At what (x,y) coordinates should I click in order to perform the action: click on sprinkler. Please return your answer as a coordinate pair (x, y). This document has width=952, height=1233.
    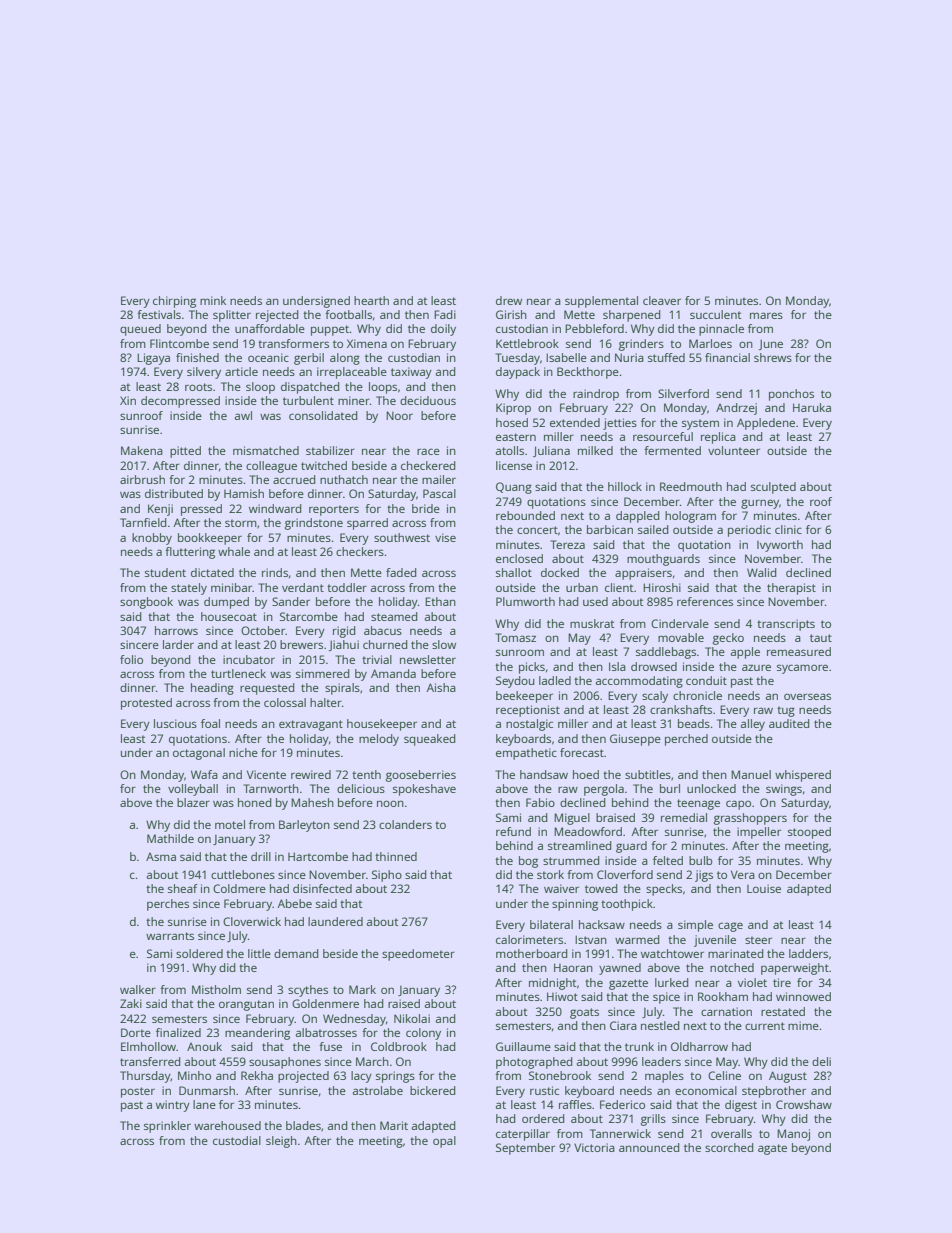
    Looking at the image, I should click on (167, 1127).
